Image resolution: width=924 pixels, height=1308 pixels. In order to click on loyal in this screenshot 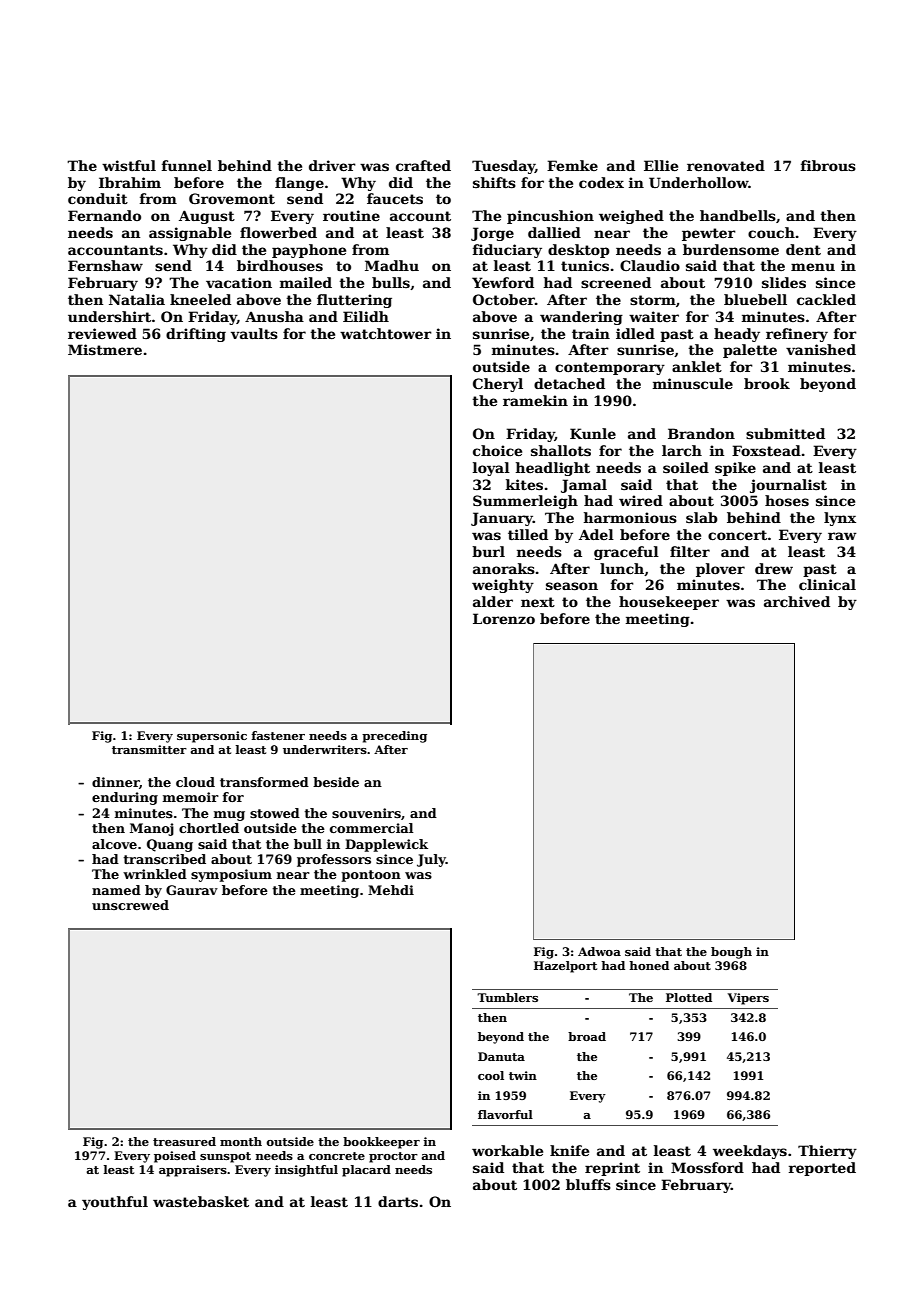, I will do `click(491, 469)`.
